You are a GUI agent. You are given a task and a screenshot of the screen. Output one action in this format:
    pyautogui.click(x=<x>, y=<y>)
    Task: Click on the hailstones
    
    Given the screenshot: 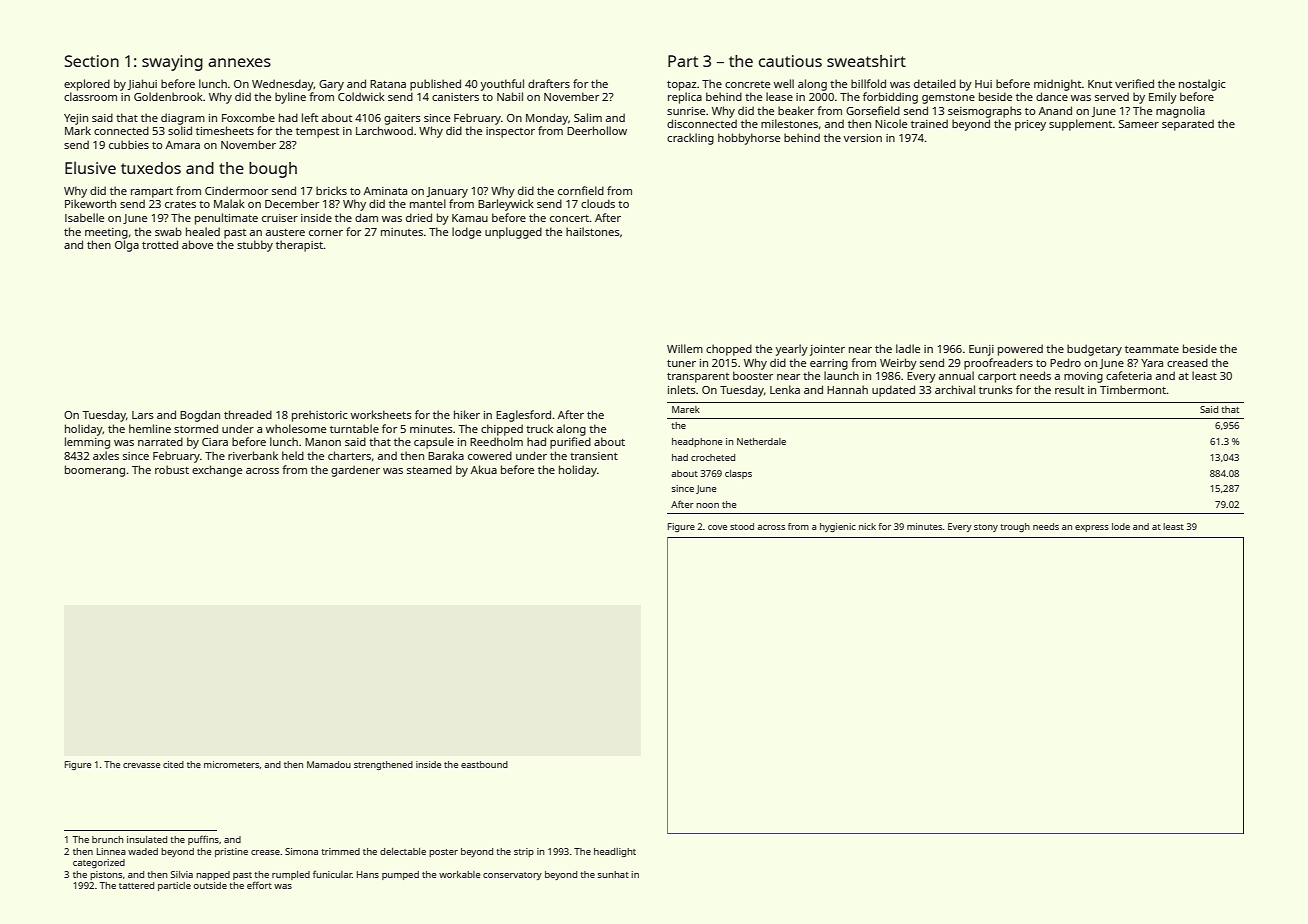 What is the action you would take?
    pyautogui.click(x=593, y=231)
